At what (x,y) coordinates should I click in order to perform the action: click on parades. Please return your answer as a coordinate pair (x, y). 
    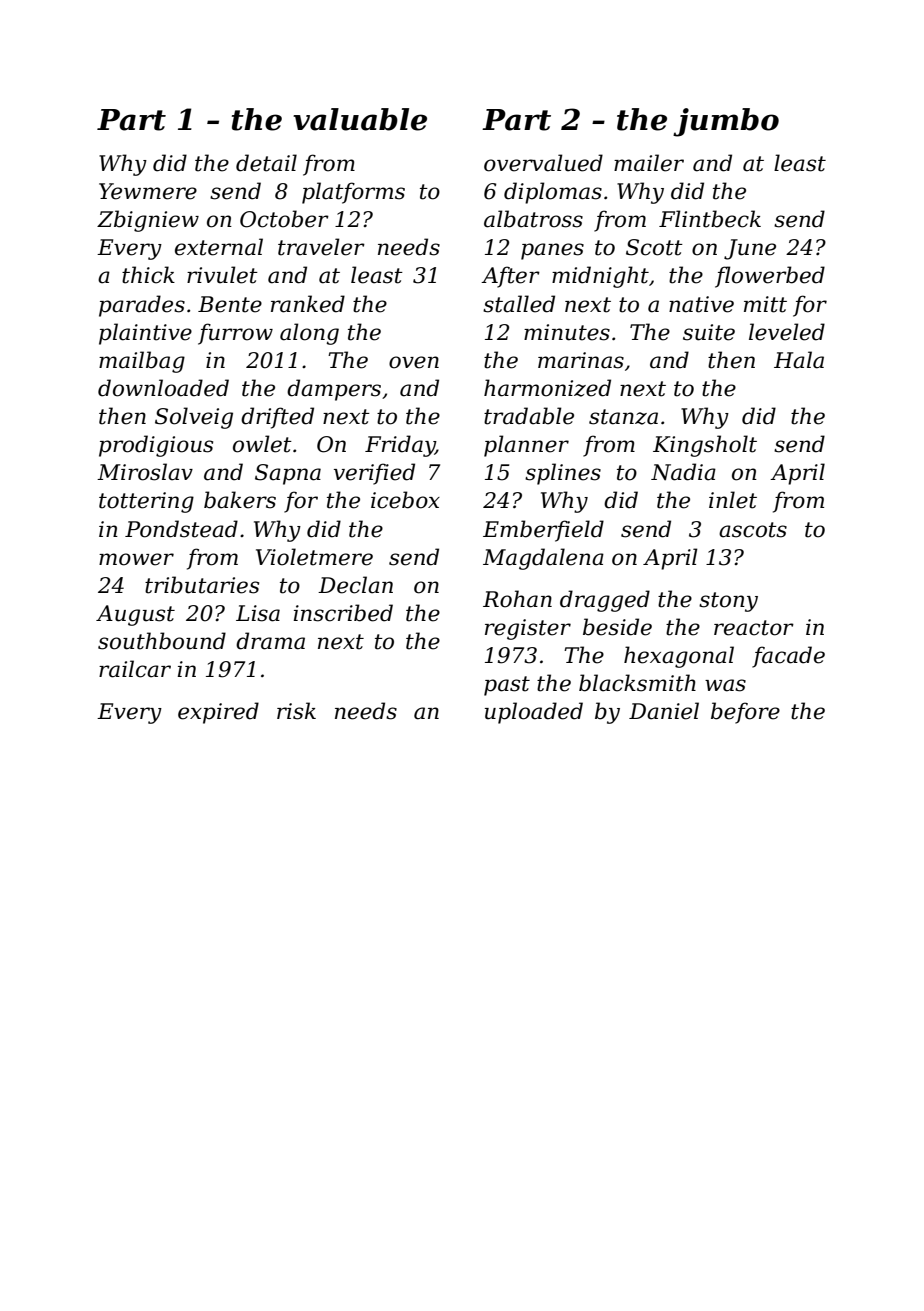
    Looking at the image, I should click on (142, 306).
